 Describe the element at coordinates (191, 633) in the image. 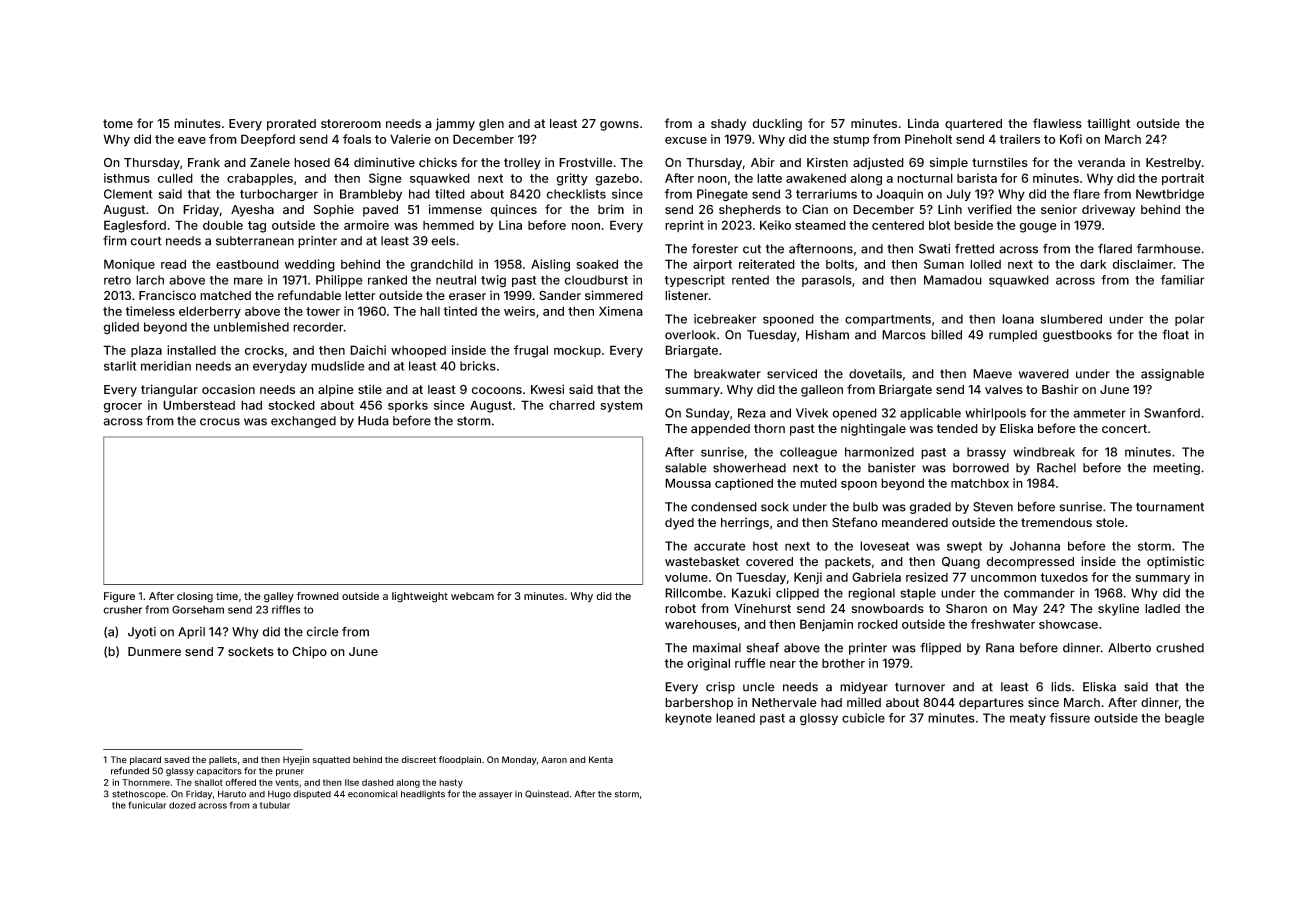

I see `April` at that location.
